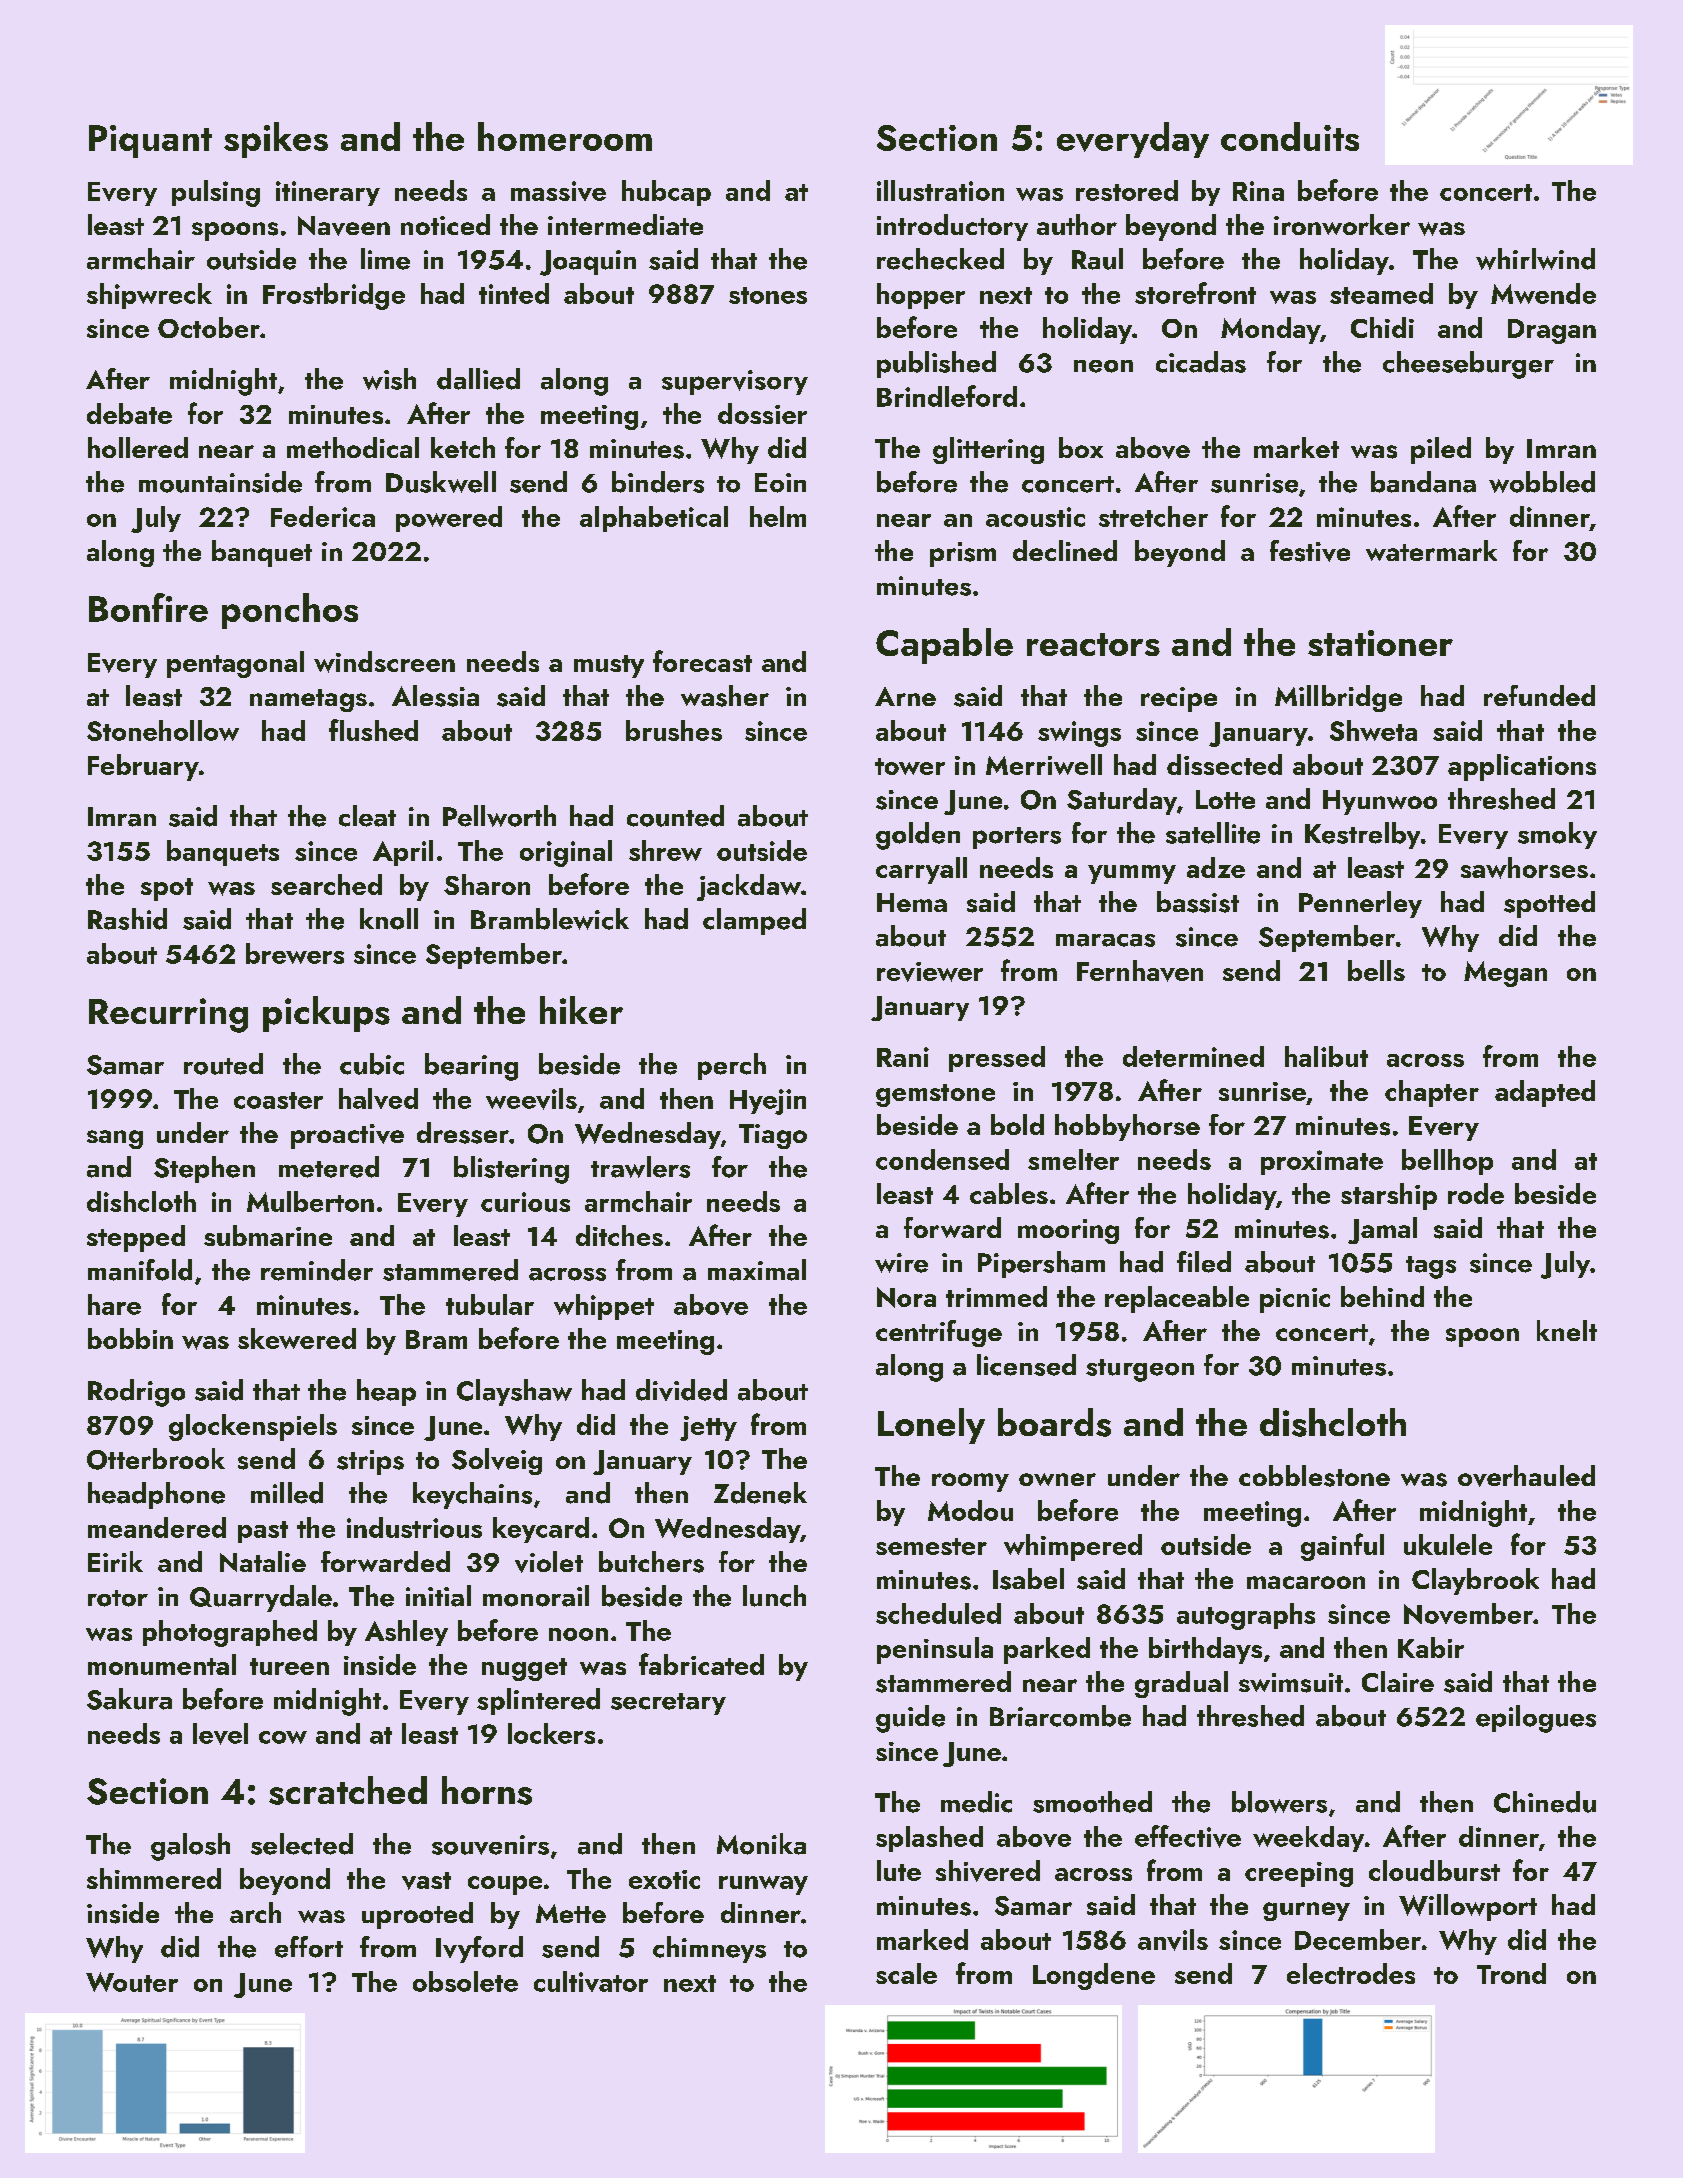 The width and height of the page is (1683, 2178). What do you see at coordinates (309, 1947) in the page?
I see `effort` at bounding box center [309, 1947].
